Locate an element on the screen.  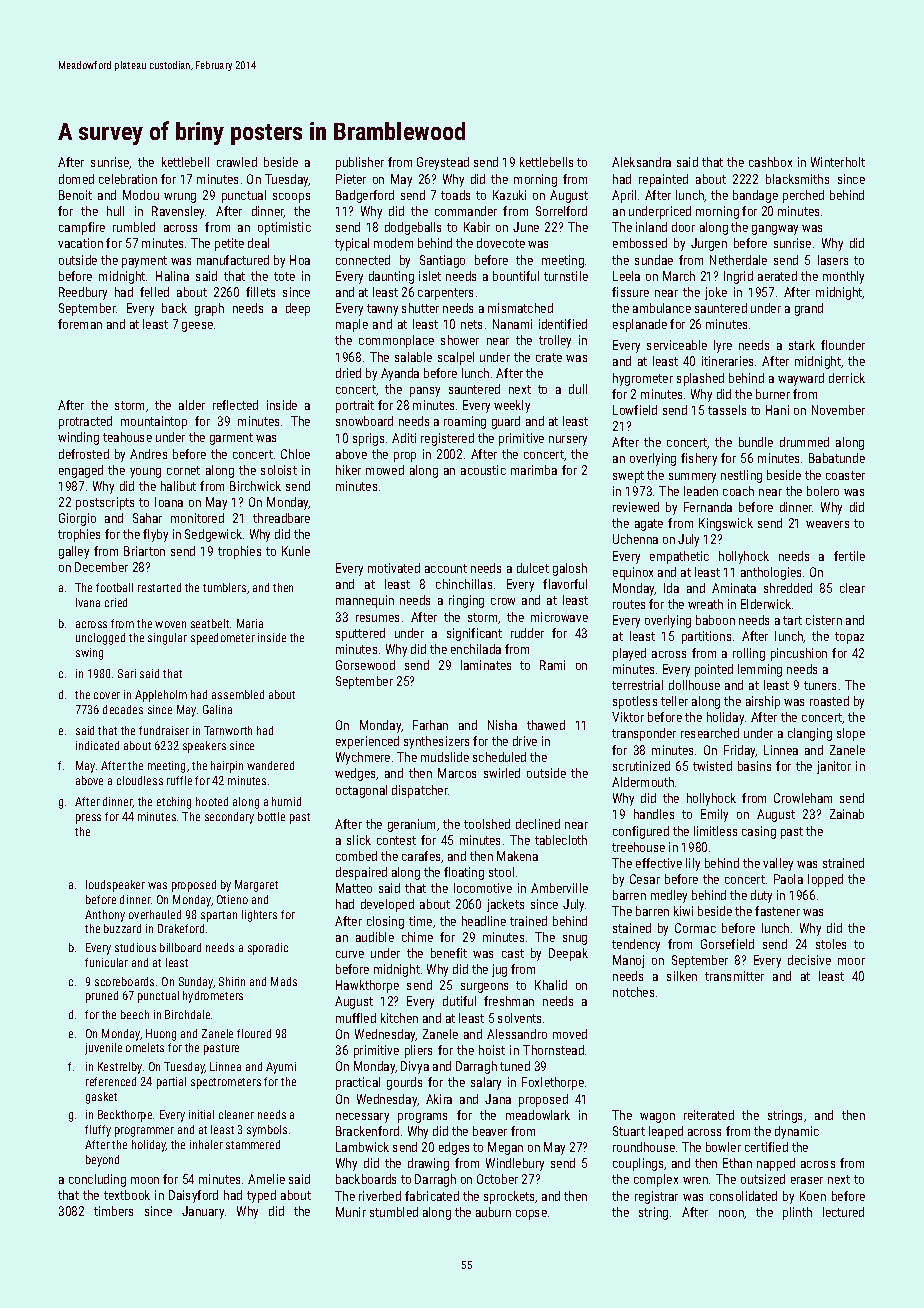
motivated is located at coordinates (394, 568).
